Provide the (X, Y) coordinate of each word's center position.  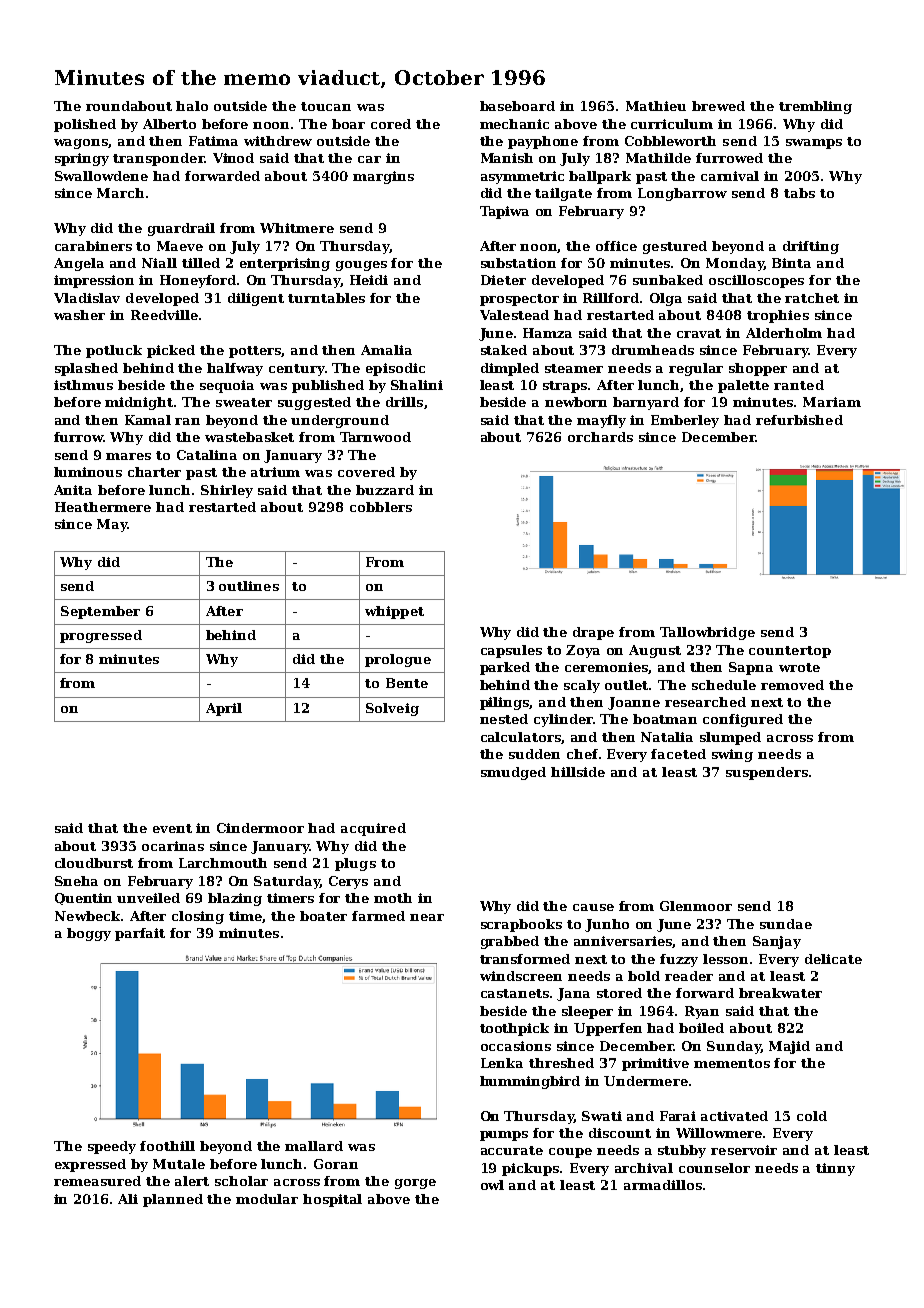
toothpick (514, 1029)
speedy (112, 1147)
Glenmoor (696, 906)
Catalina (207, 455)
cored (391, 124)
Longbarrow (682, 194)
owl (492, 1185)
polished (85, 125)
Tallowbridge (707, 633)
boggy (89, 934)
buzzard (385, 490)
